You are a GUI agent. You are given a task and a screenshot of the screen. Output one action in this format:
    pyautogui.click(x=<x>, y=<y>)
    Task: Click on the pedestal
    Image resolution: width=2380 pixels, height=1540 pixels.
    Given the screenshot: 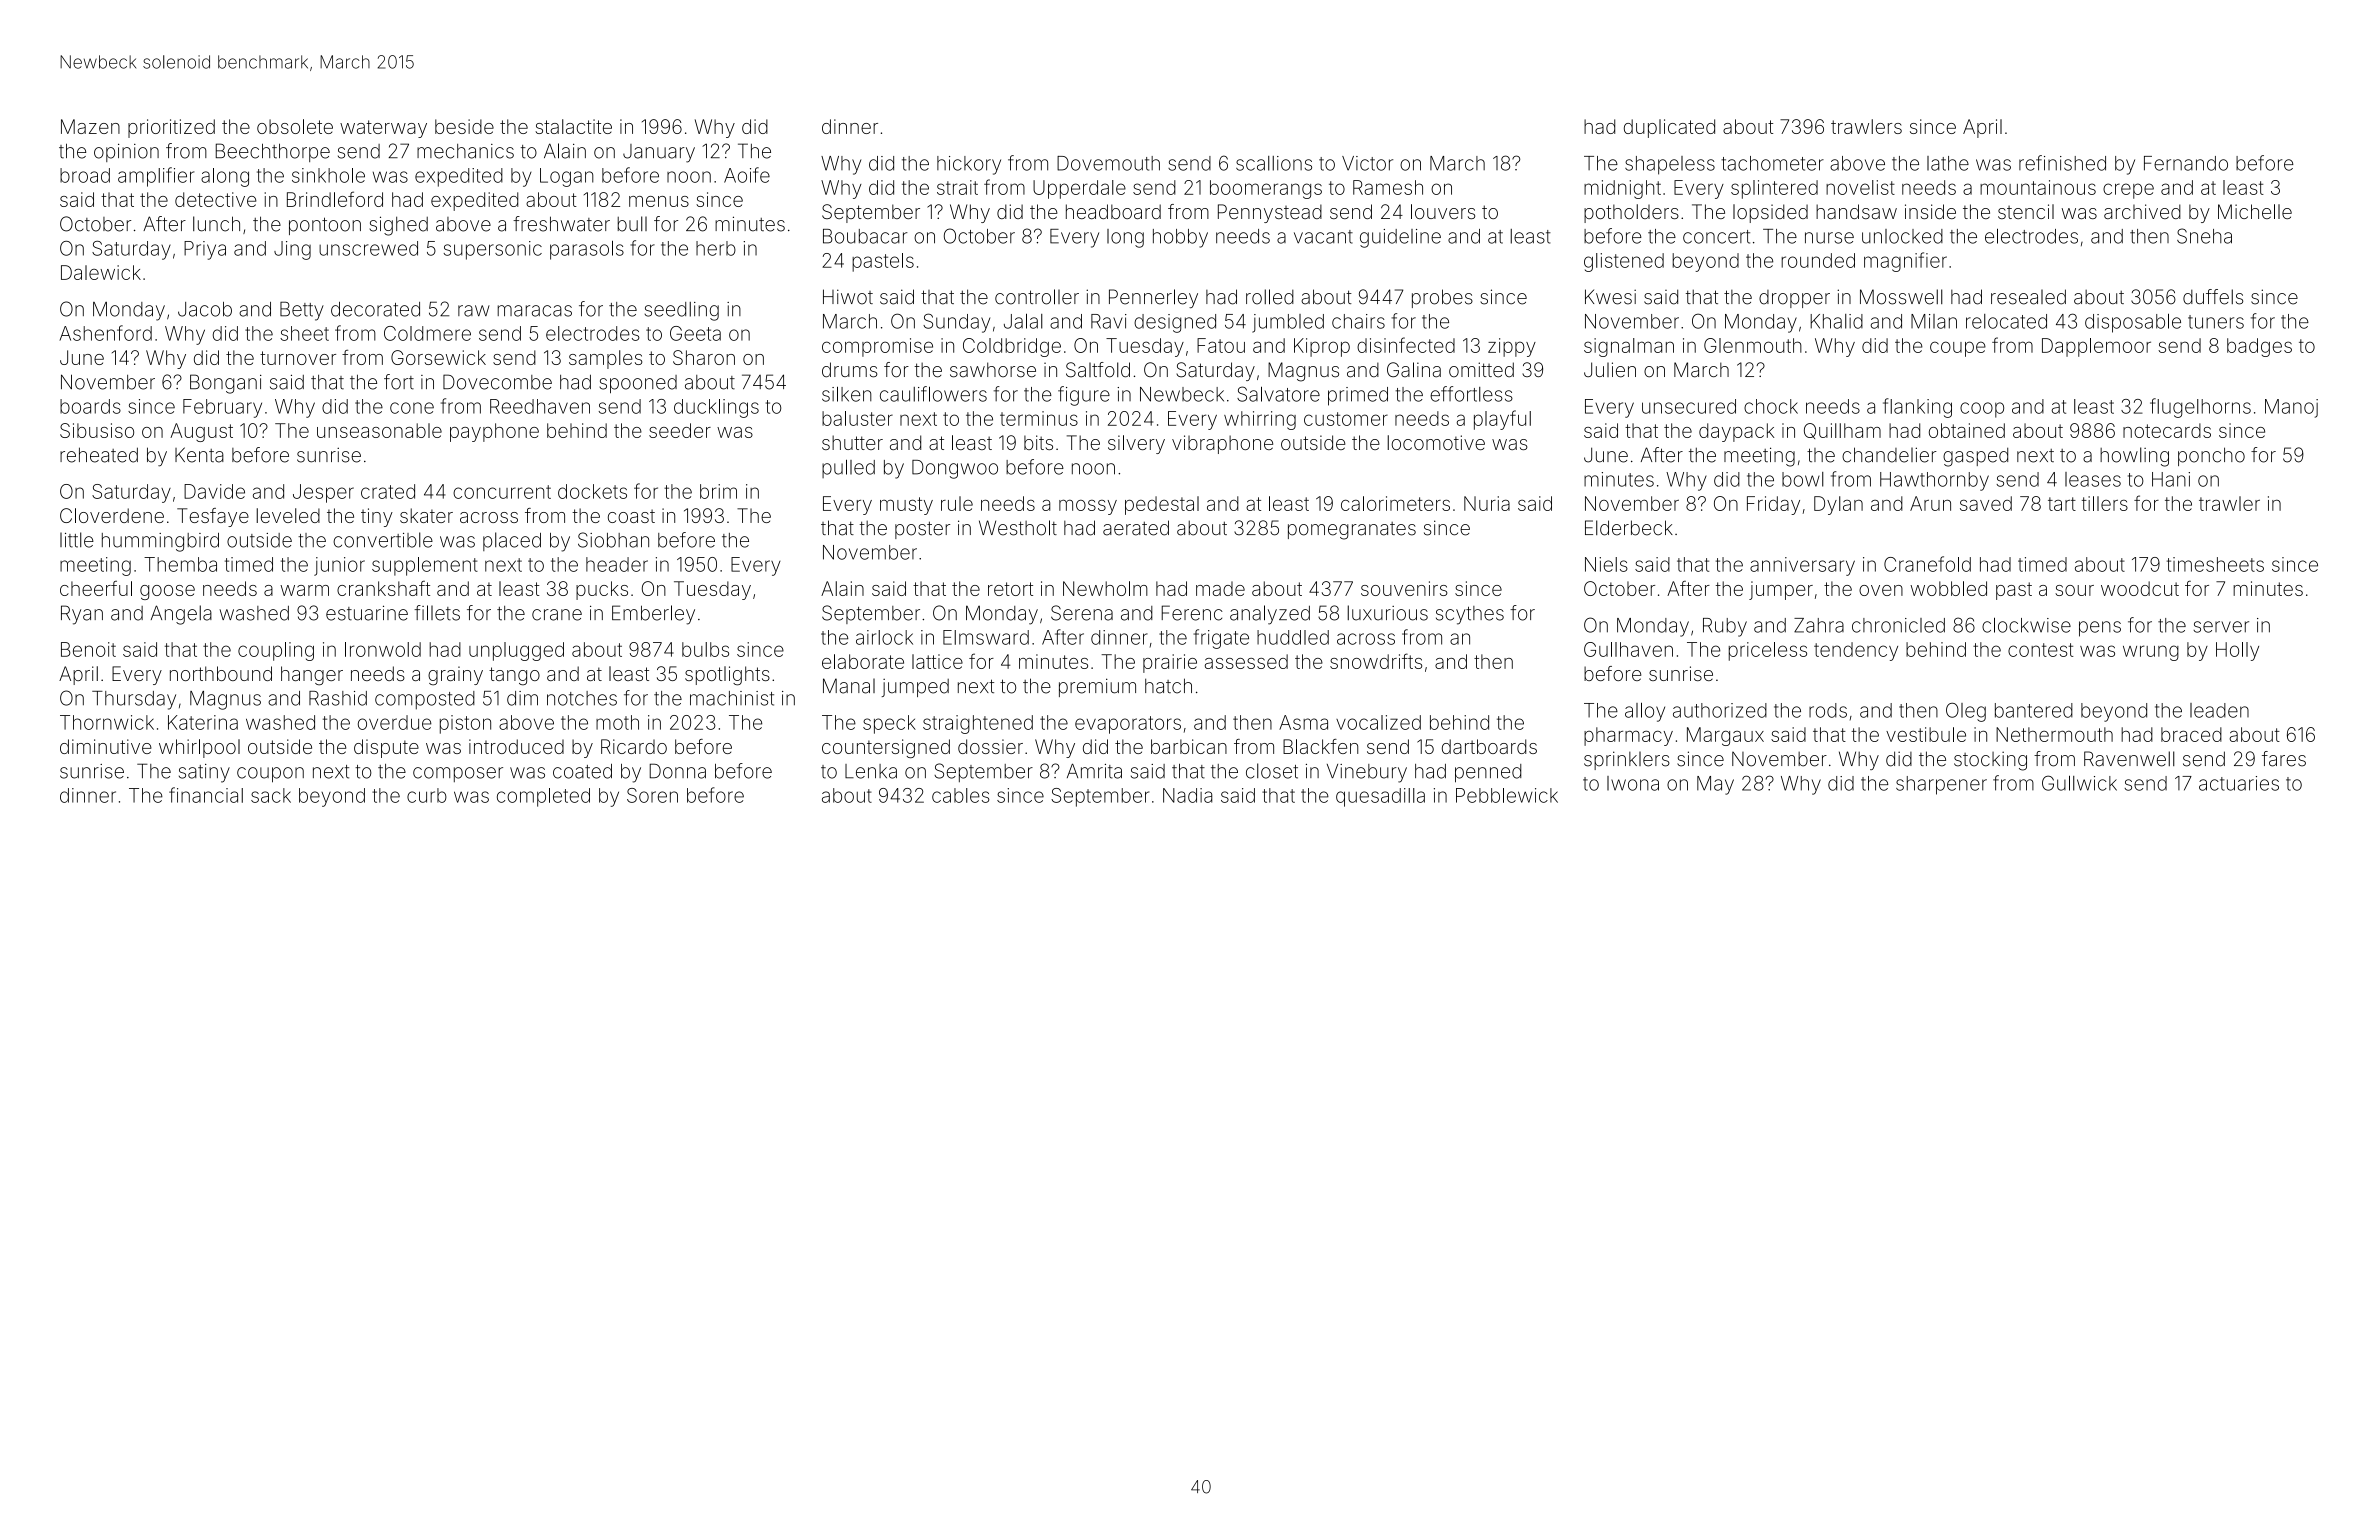 What is the action you would take?
    pyautogui.click(x=1162, y=505)
